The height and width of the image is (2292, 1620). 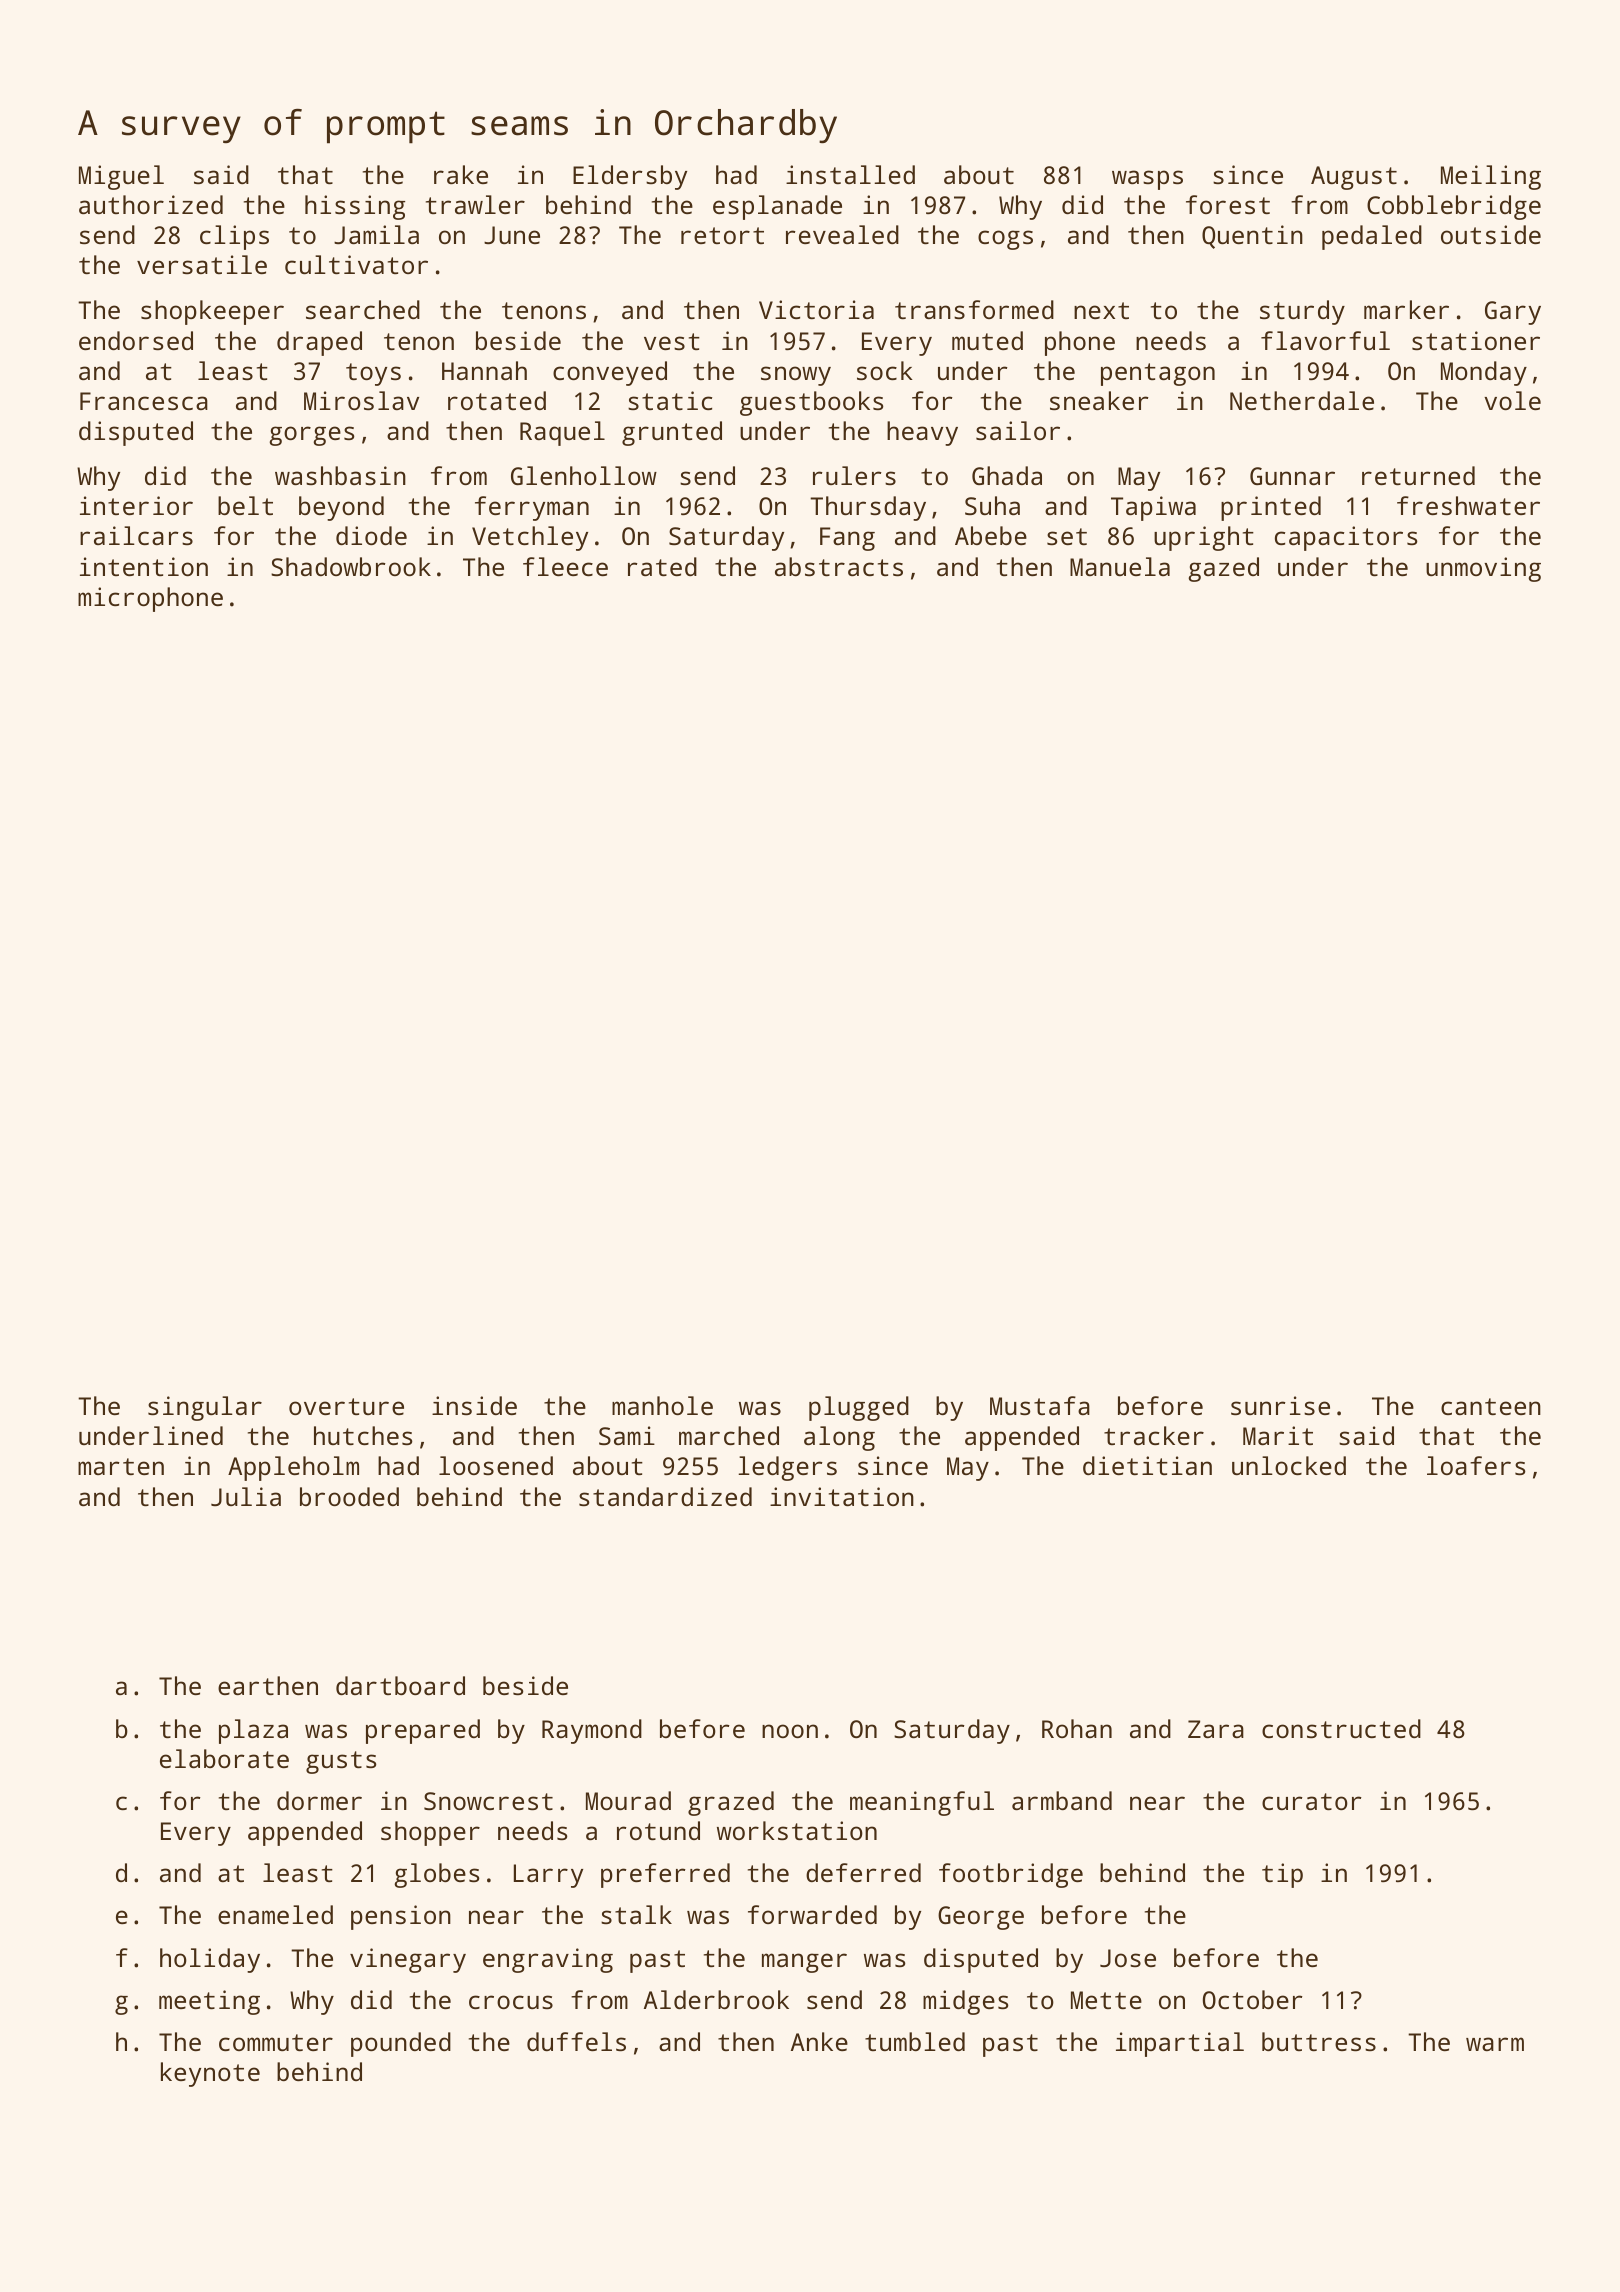 I want to click on Shadowbrook, so click(x=351, y=566).
